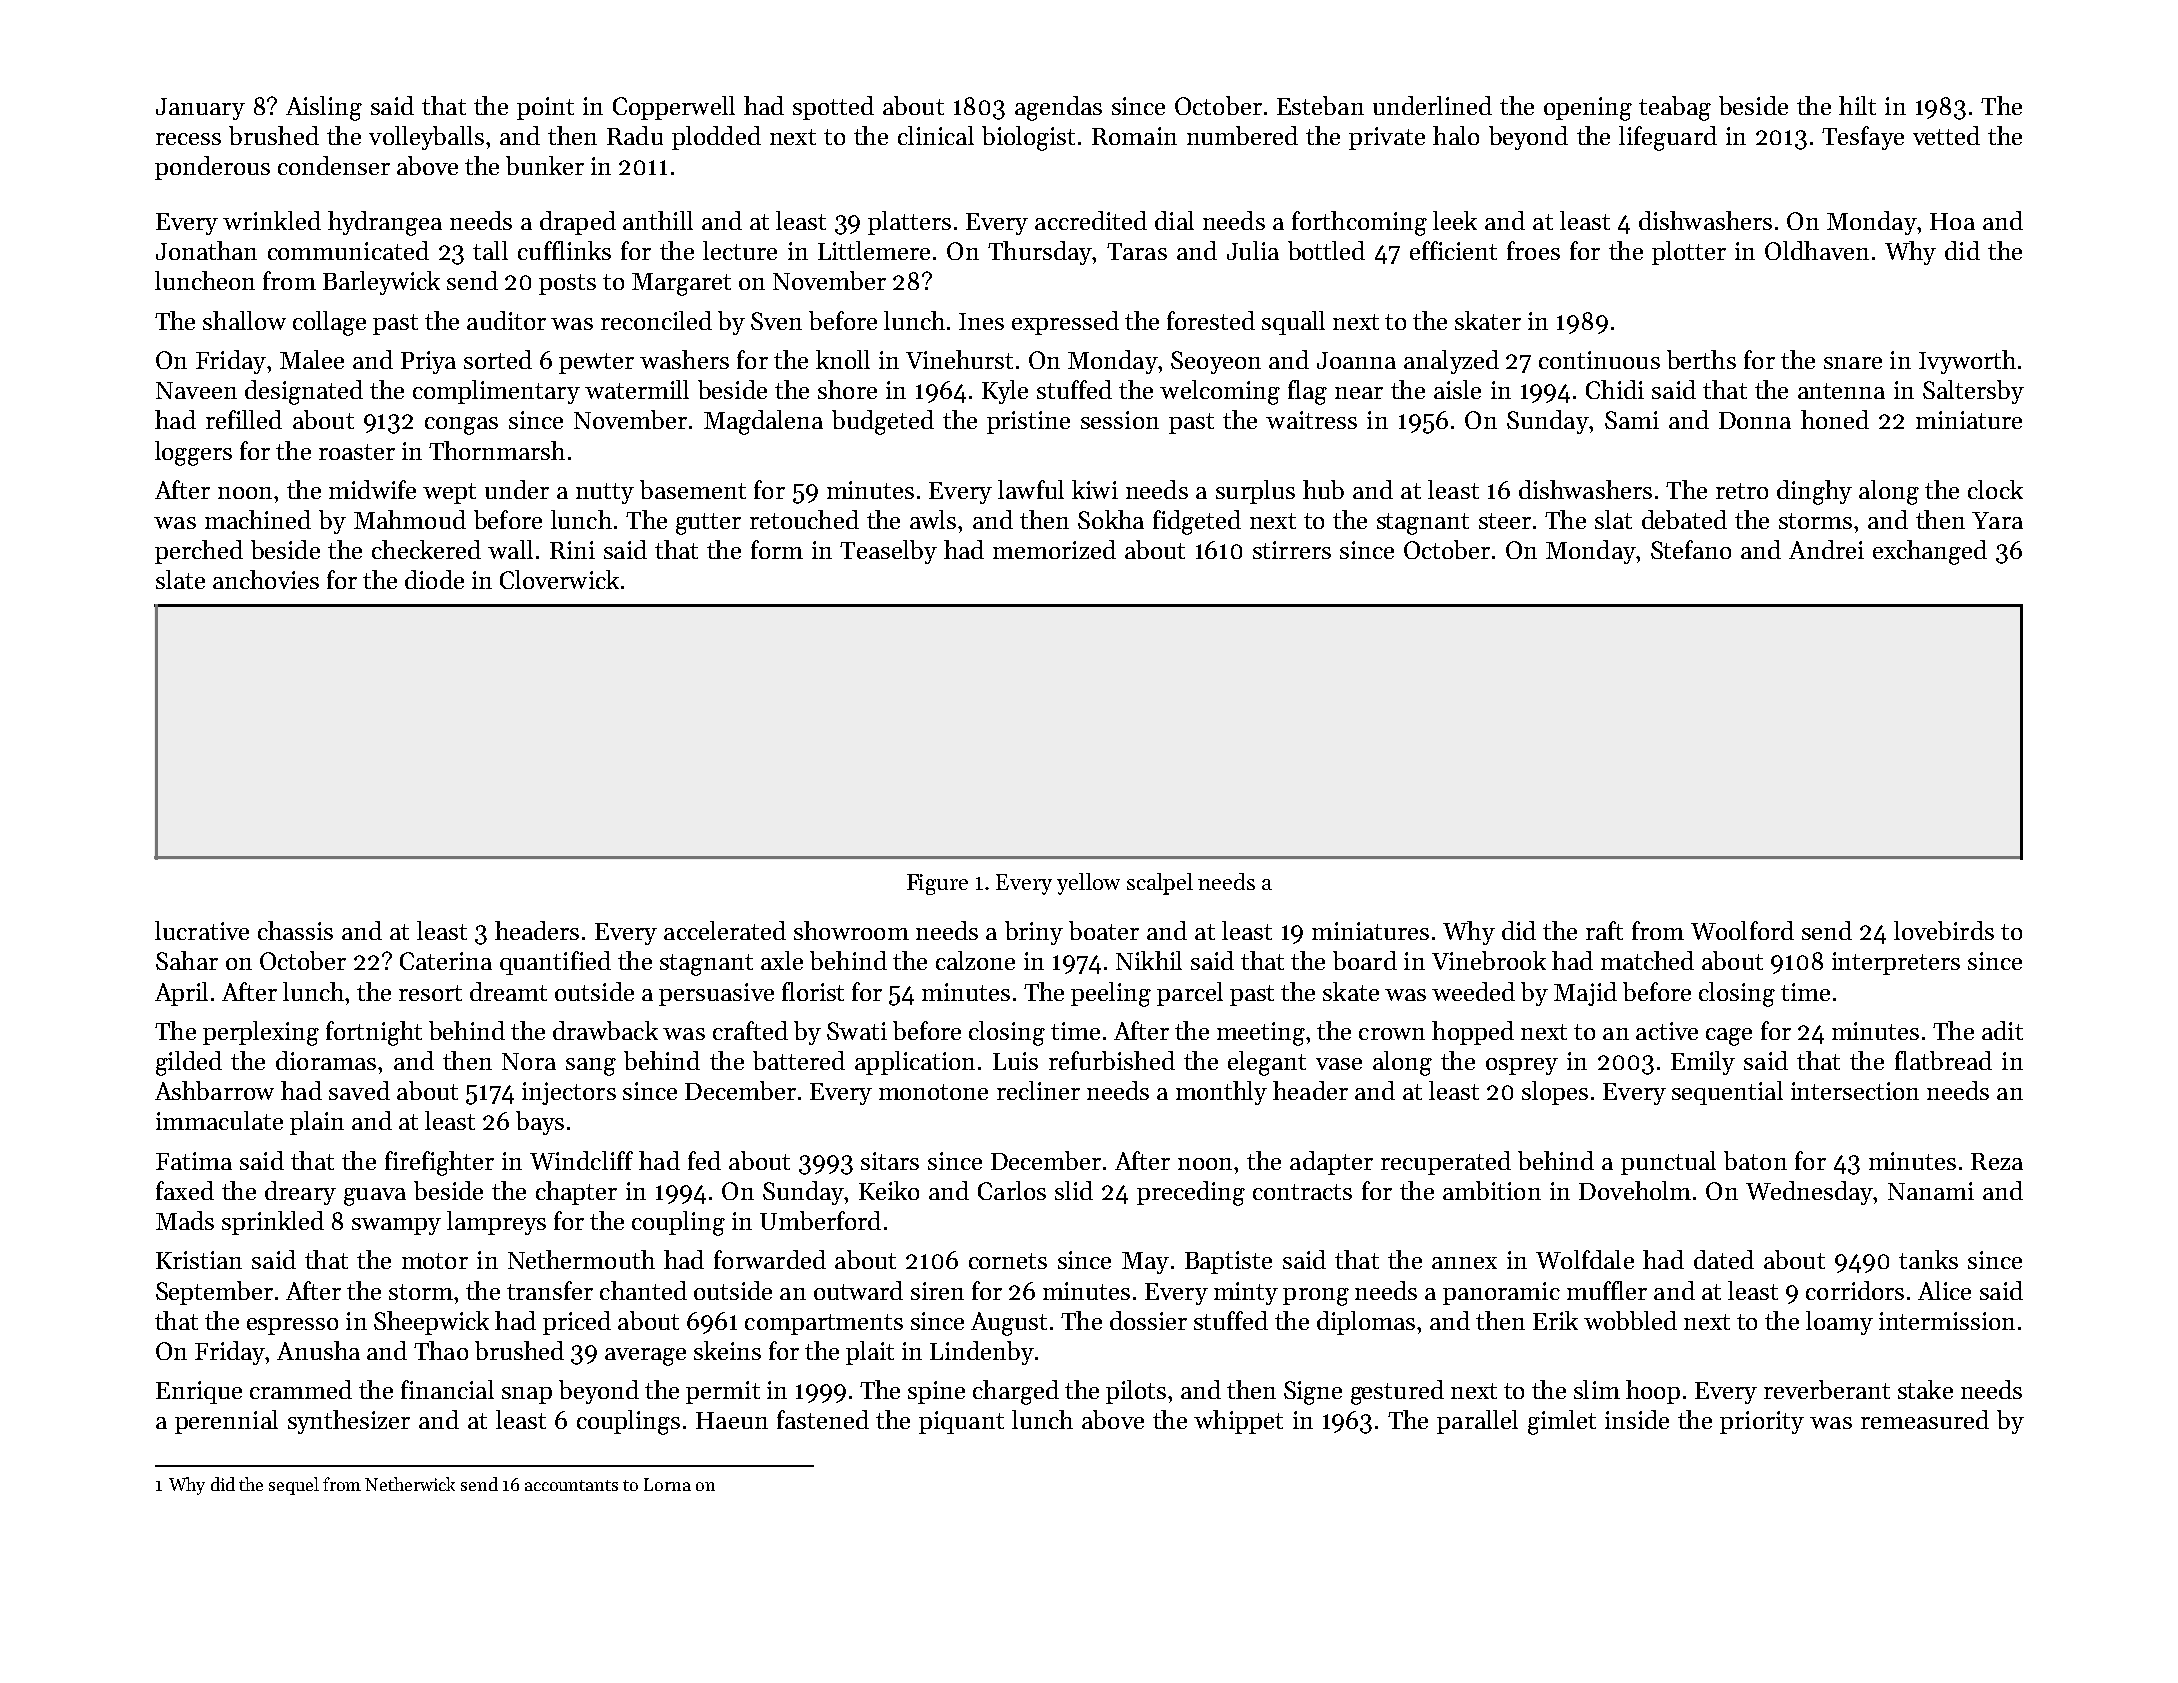 This screenshot has width=2178, height=1683. What do you see at coordinates (545, 108) in the screenshot?
I see `point` at bounding box center [545, 108].
